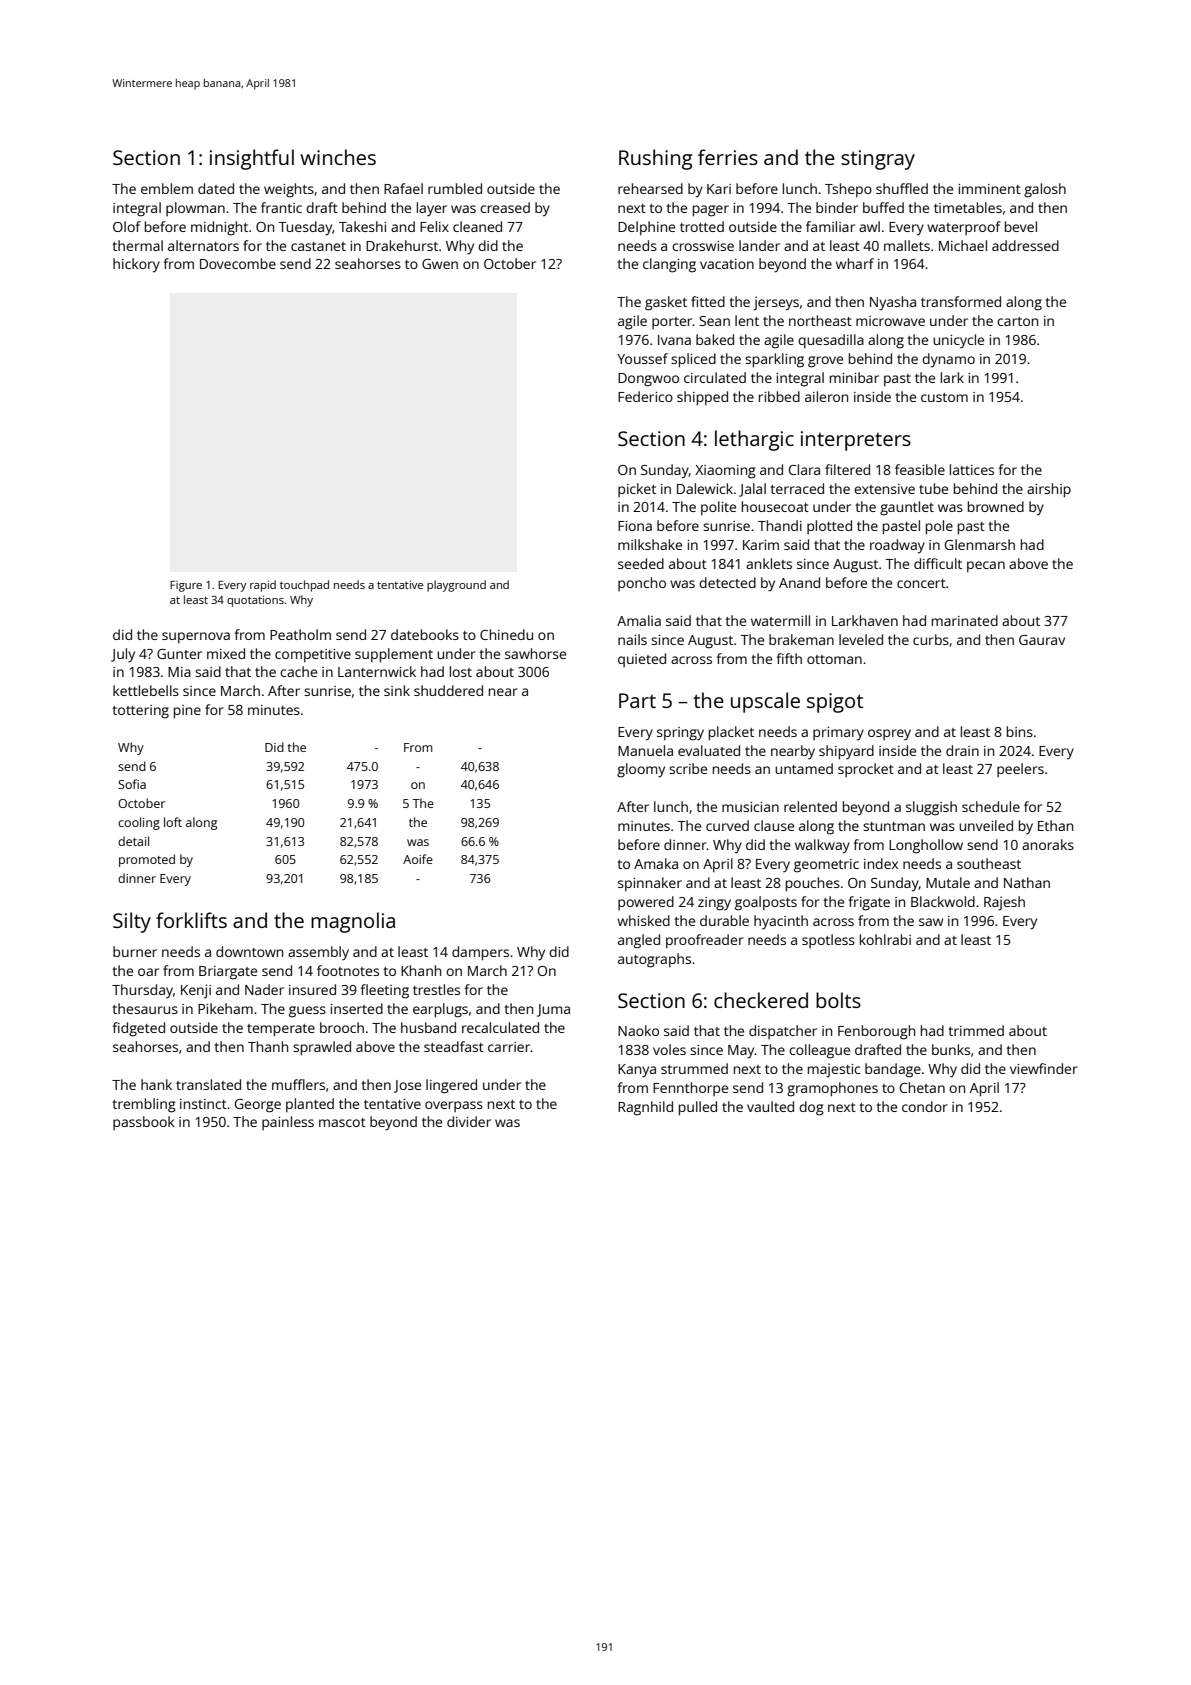  What do you see at coordinates (425, 634) in the screenshot?
I see `datebooks` at bounding box center [425, 634].
